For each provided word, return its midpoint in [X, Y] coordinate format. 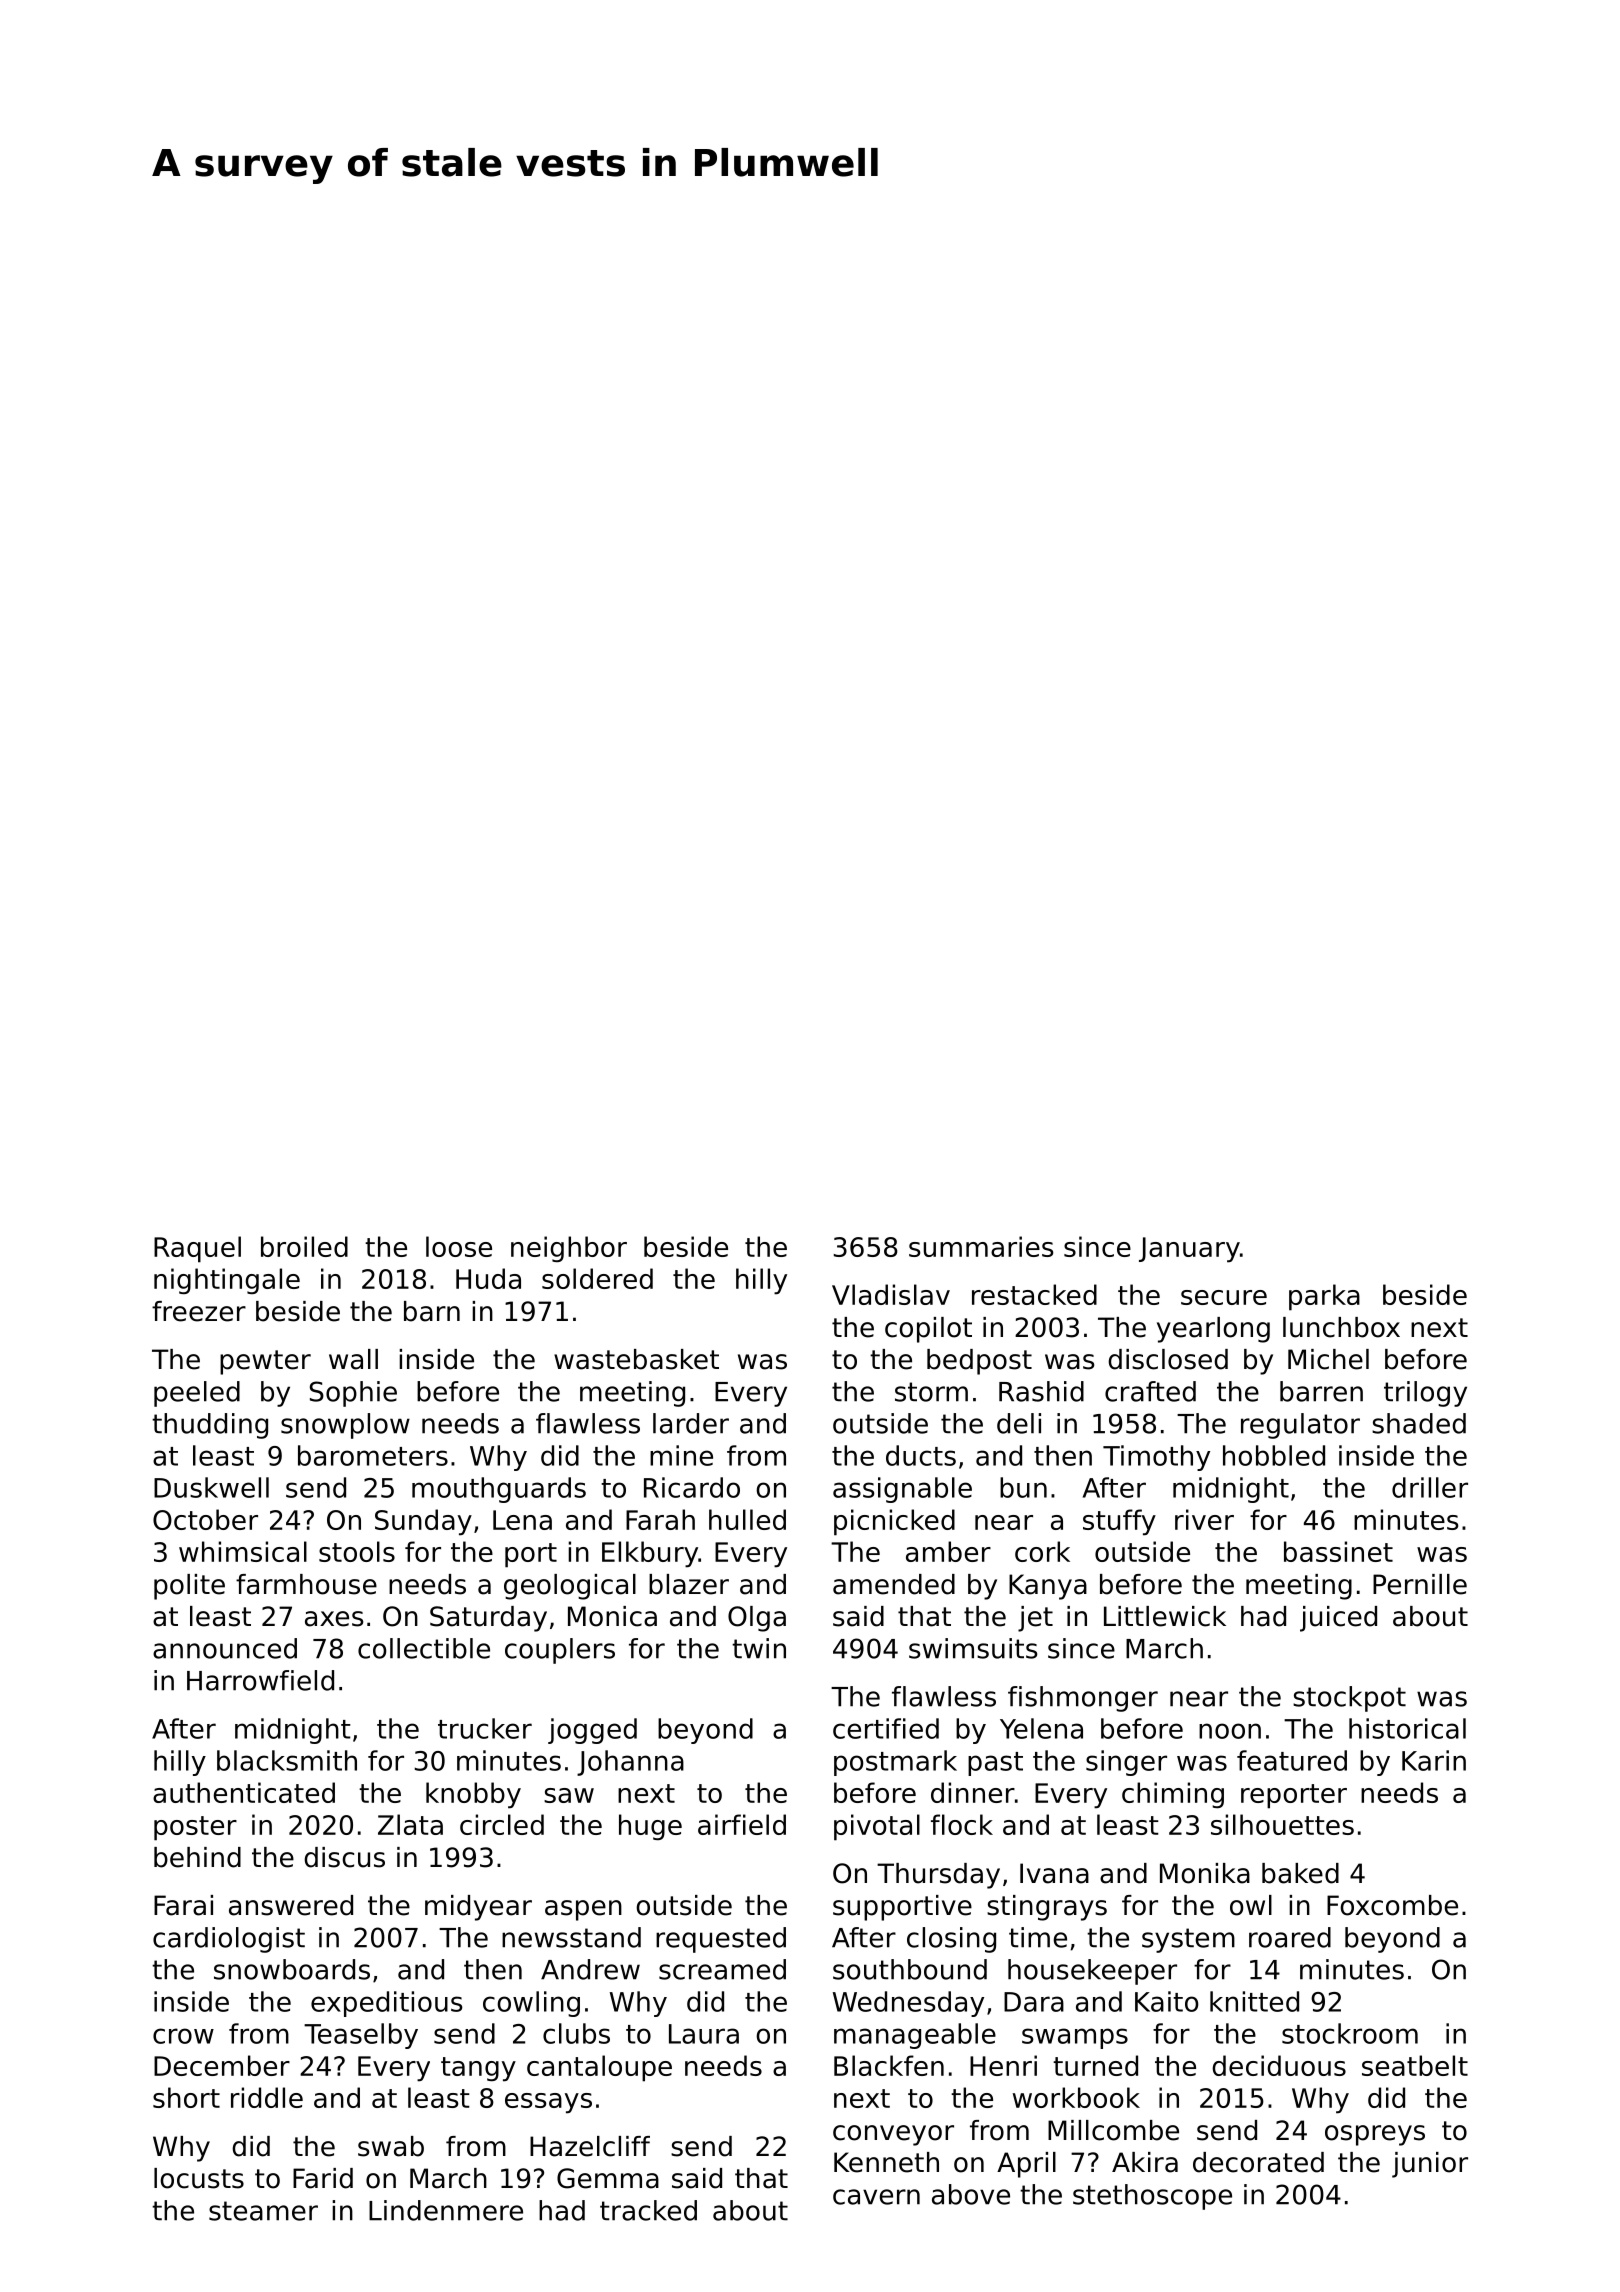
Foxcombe [1392, 1905]
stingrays [1047, 1908]
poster [195, 1828]
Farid [323, 2178]
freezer [199, 1311]
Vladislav [891, 1294]
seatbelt [1415, 2065]
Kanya [1048, 1587]
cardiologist [229, 1940]
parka [1324, 1297]
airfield [742, 1824]
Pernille [1420, 1584]
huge [650, 1827]
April [1026, 2165]
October [205, 1519]
